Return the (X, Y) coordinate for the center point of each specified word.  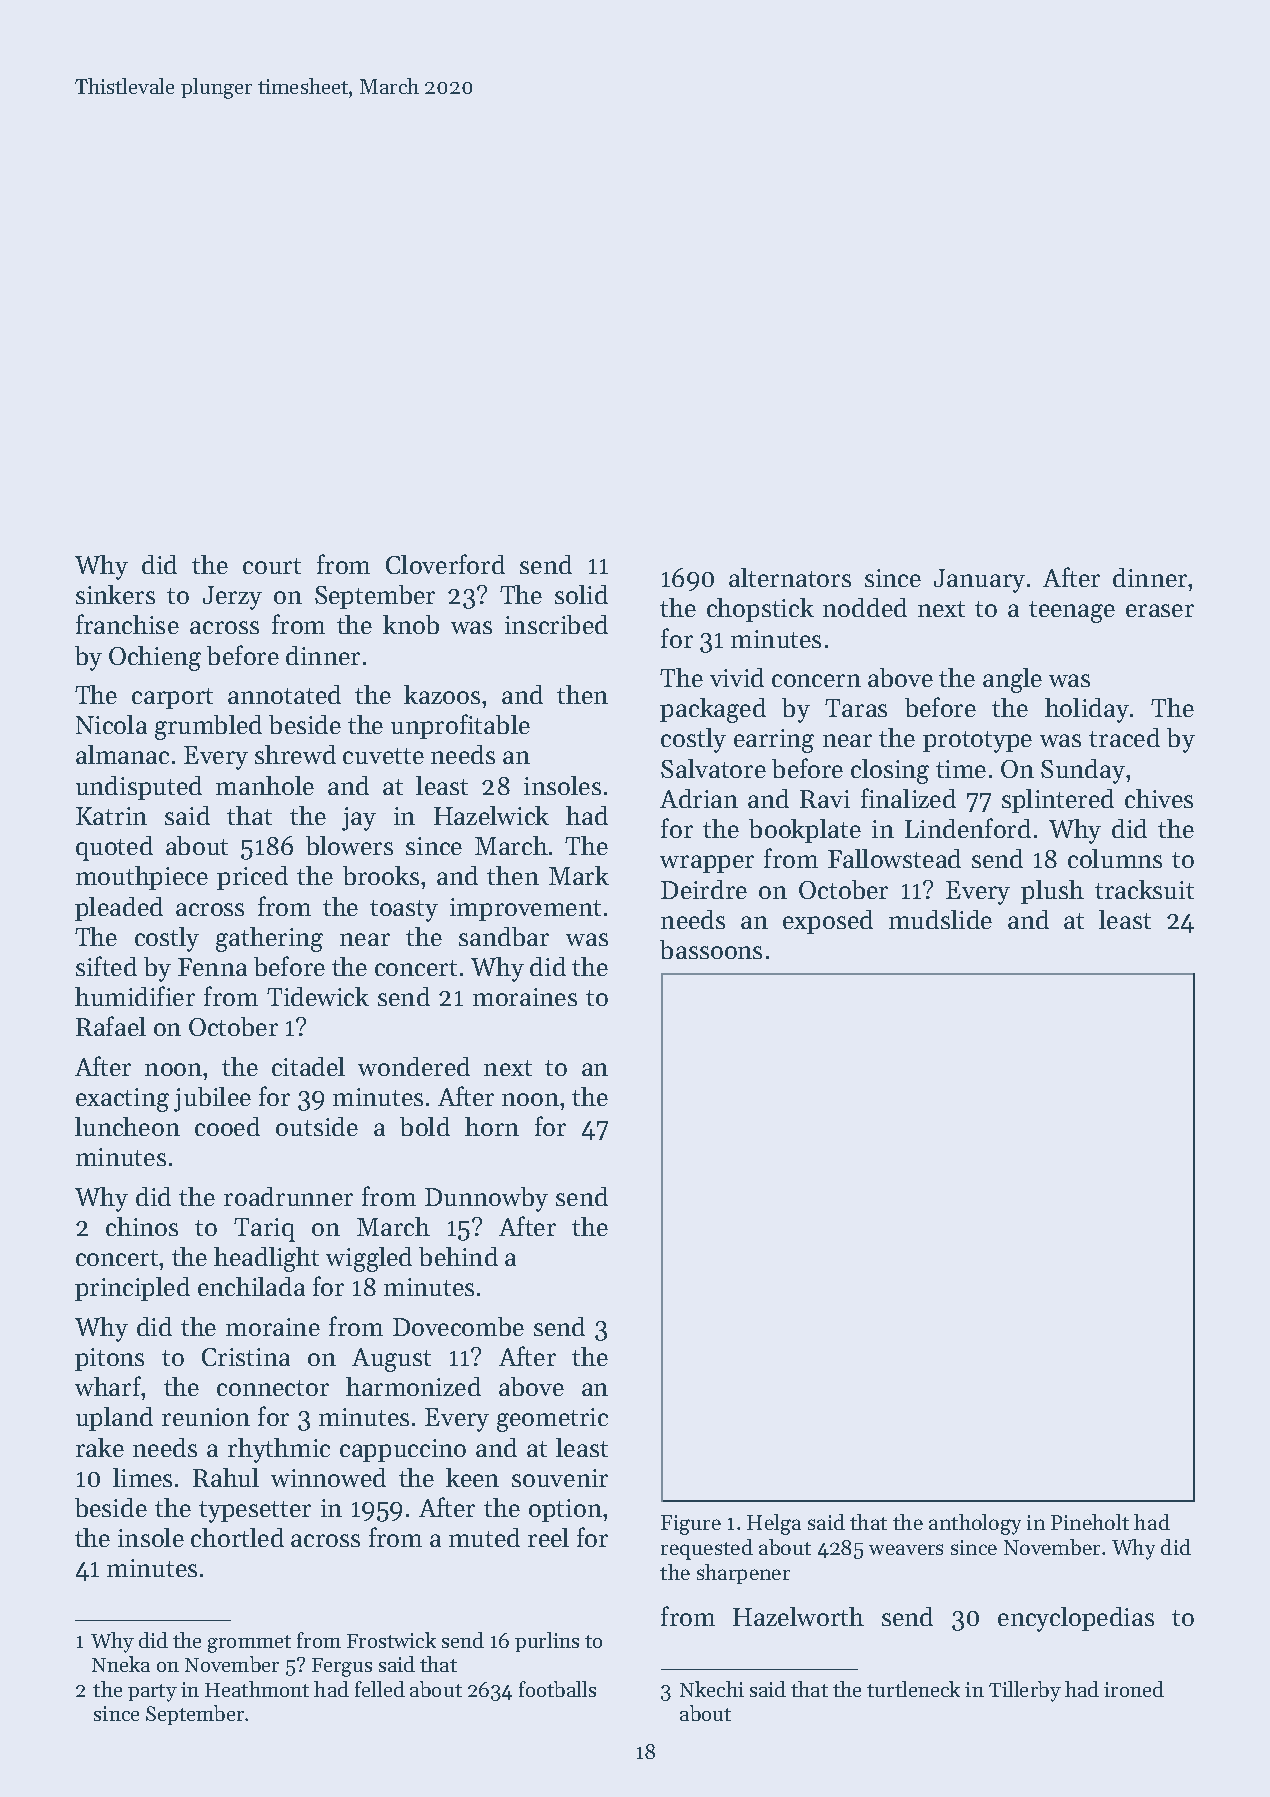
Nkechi (712, 1689)
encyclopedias (1076, 1619)
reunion (206, 1417)
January (979, 581)
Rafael (111, 1026)
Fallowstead (894, 858)
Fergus (342, 1667)
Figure (691, 1525)
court (272, 566)
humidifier (135, 996)
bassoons (711, 949)
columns (1115, 858)
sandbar (504, 936)
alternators (790, 577)
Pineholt (1090, 1522)
